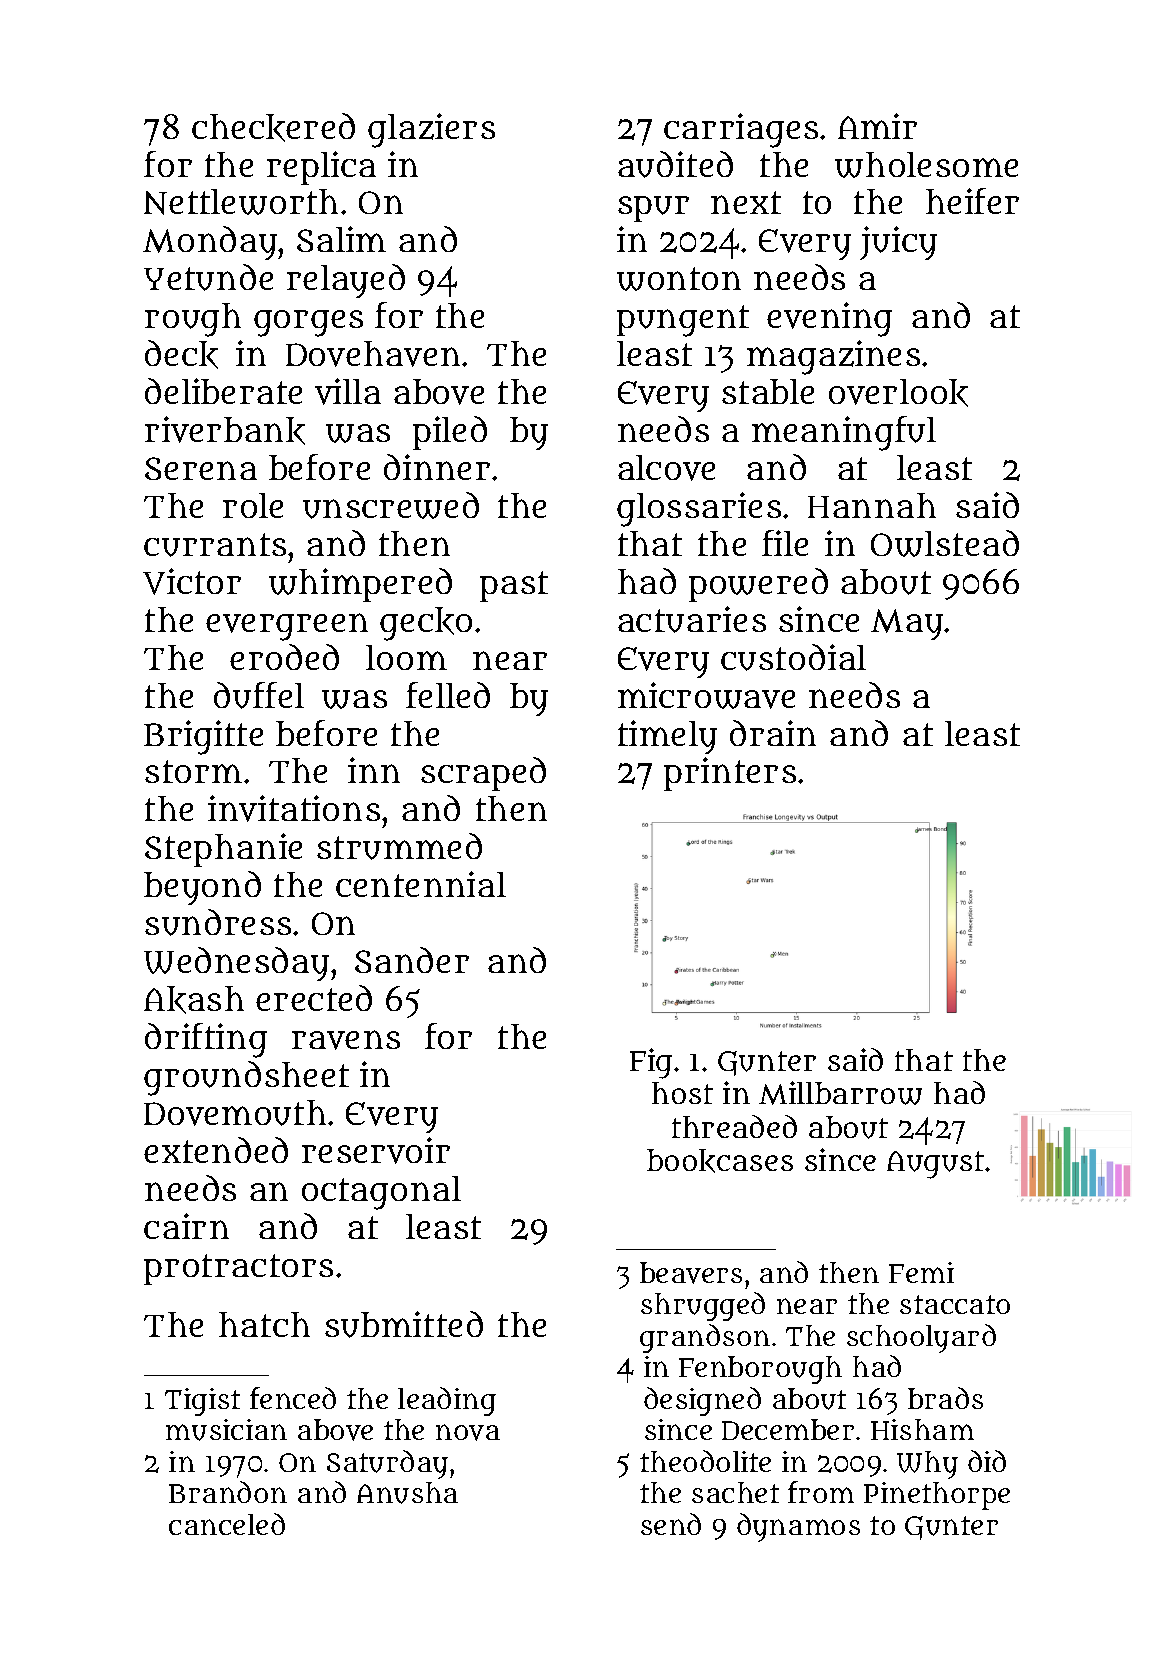 The height and width of the page is (1654, 1165). What do you see at coordinates (431, 130) in the page?
I see `glaziers` at bounding box center [431, 130].
